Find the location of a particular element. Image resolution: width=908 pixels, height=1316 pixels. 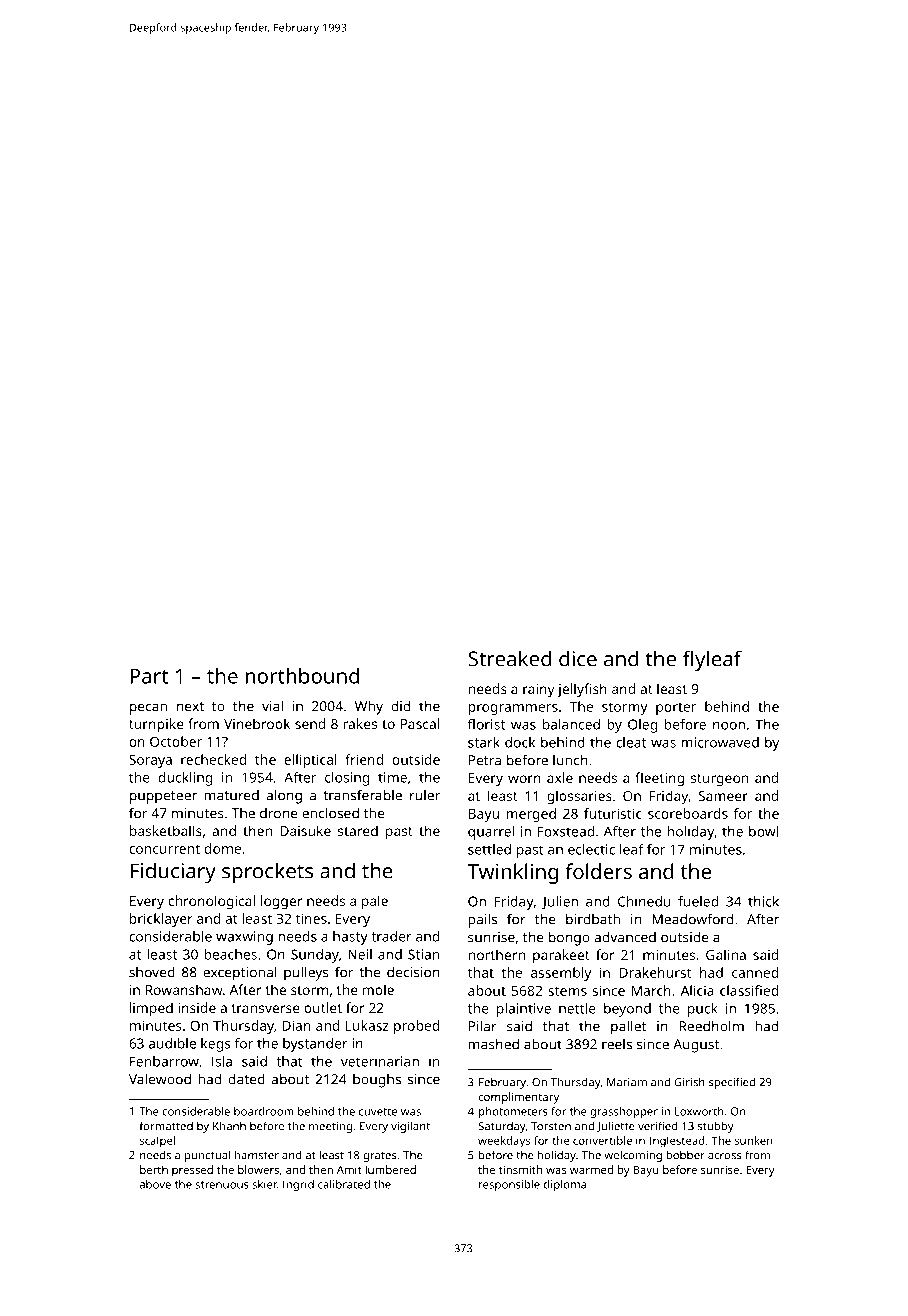

calibrated is located at coordinates (344, 1184).
